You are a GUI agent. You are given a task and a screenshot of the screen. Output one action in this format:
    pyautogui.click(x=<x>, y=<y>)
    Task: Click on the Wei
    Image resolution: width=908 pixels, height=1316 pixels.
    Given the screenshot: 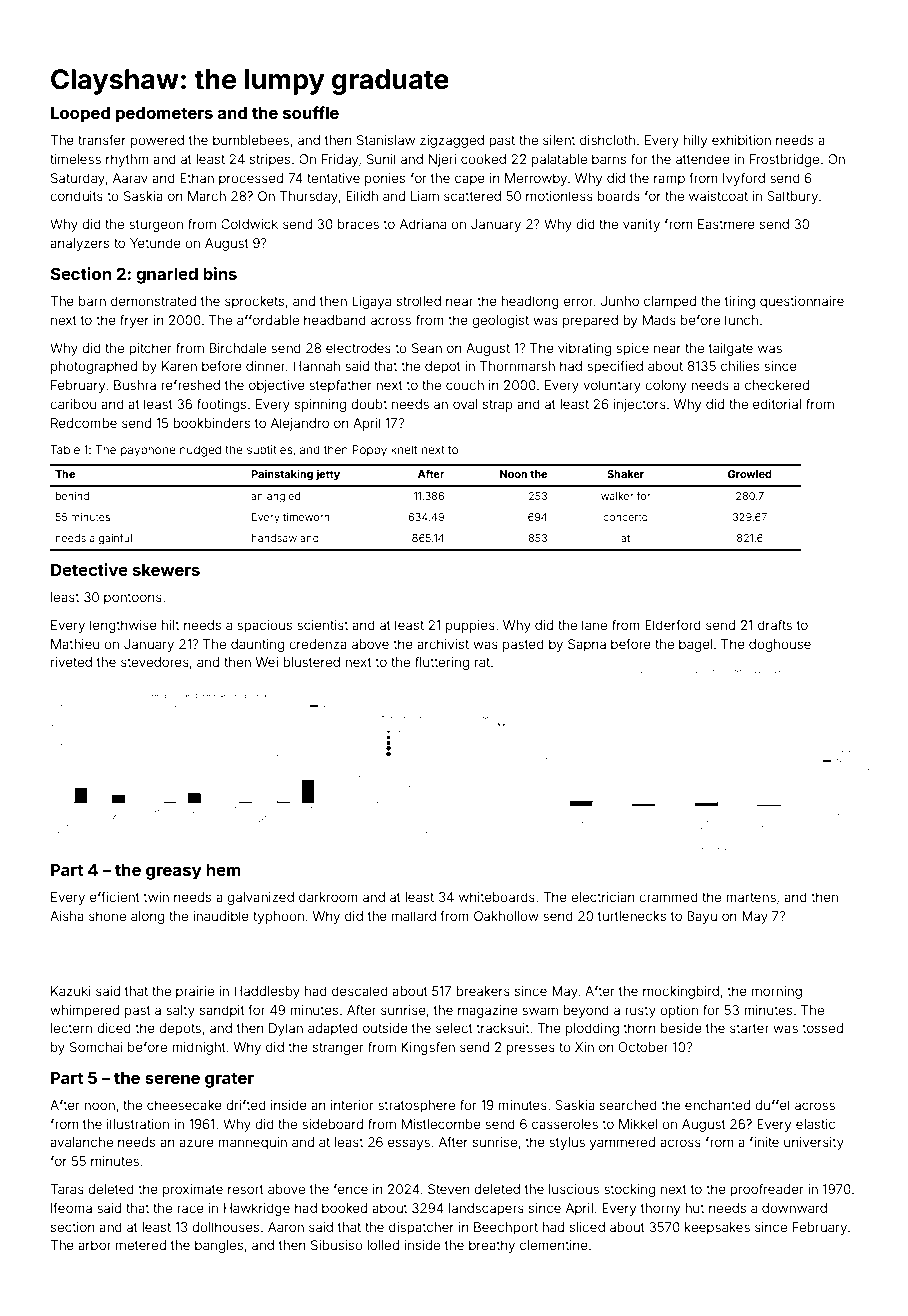 What is the action you would take?
    pyautogui.click(x=267, y=662)
